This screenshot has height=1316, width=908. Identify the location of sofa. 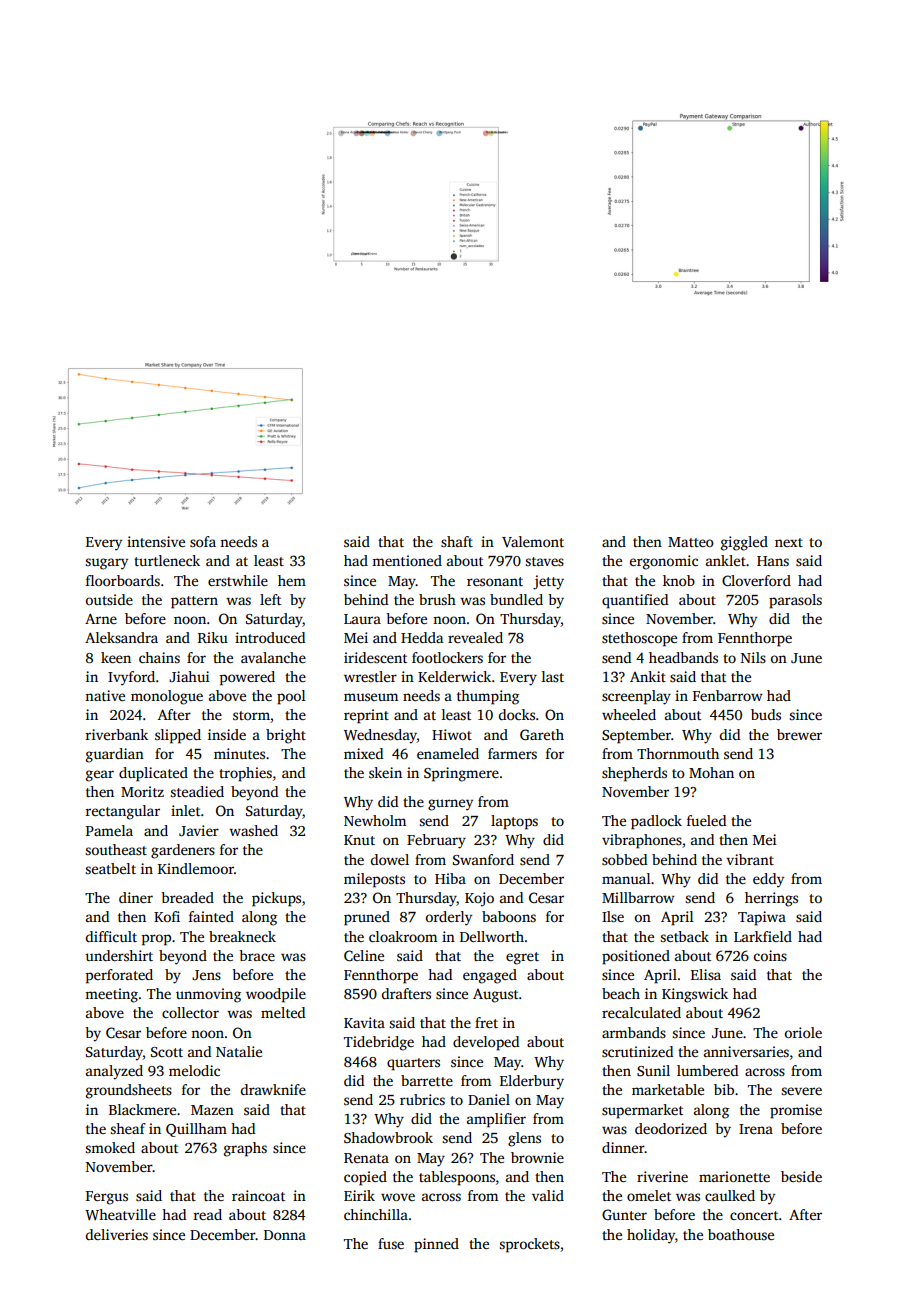
(203, 541).
